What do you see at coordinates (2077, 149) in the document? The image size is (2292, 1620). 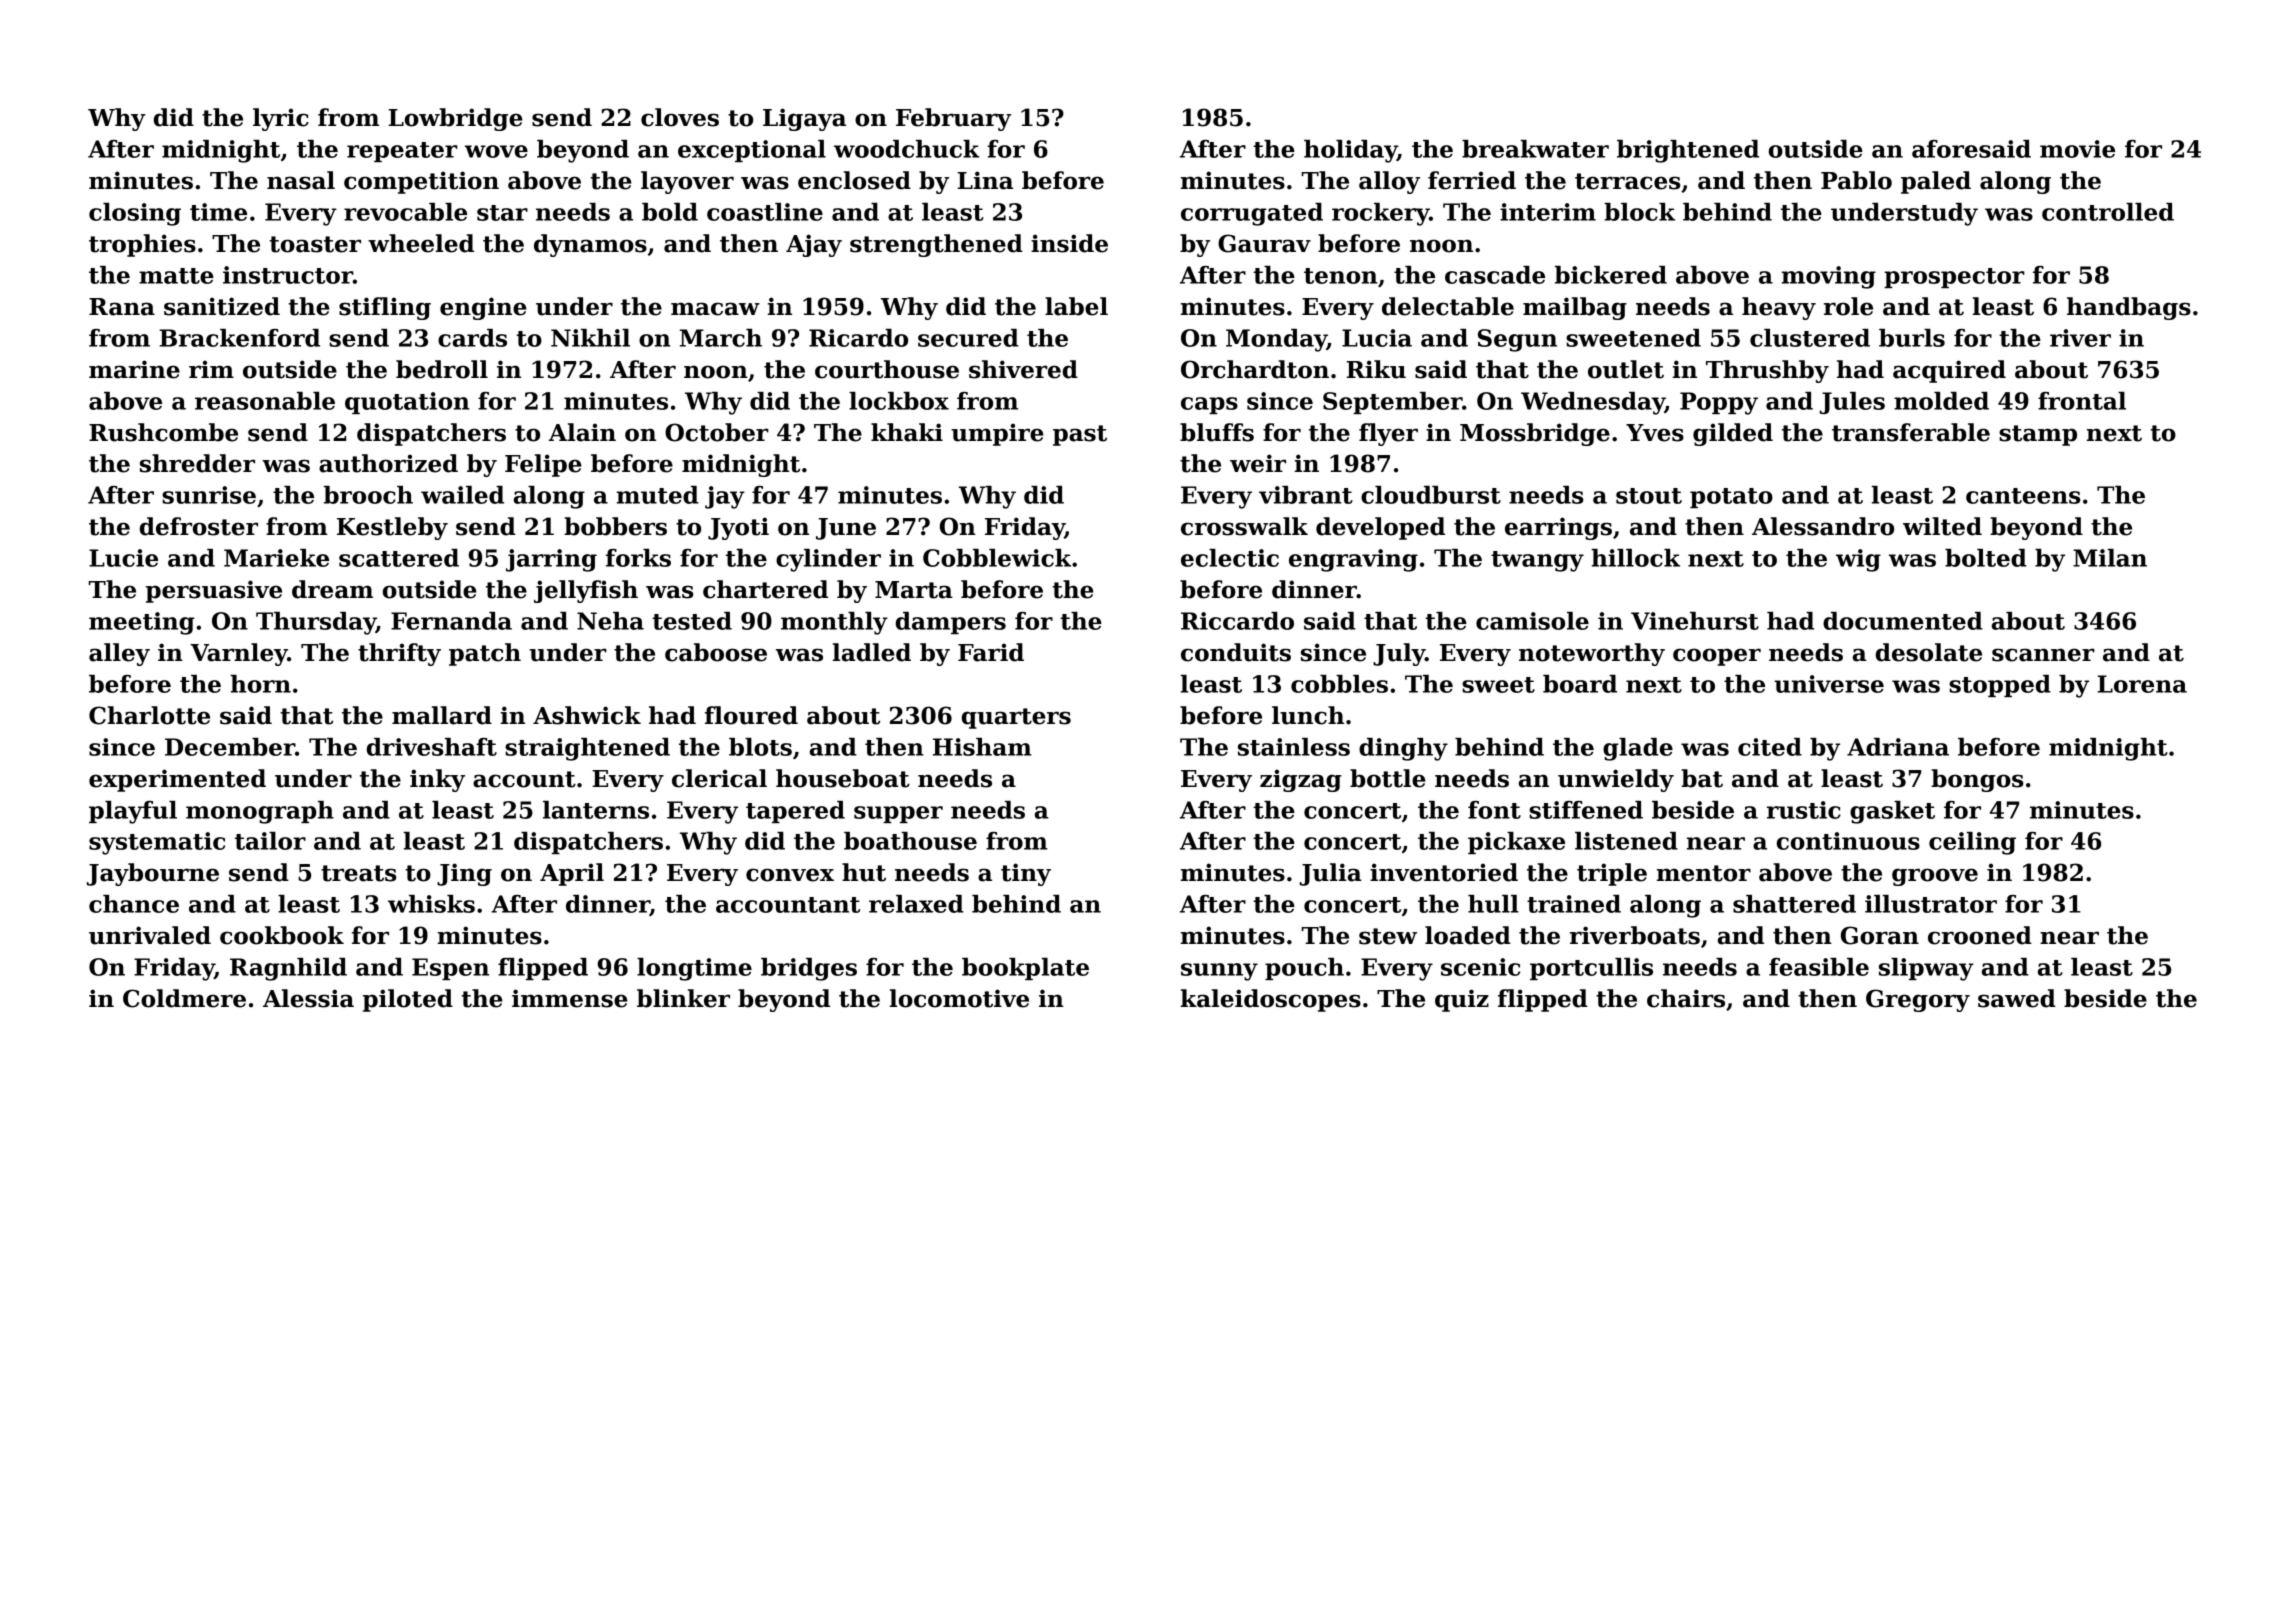 I see `movie` at bounding box center [2077, 149].
